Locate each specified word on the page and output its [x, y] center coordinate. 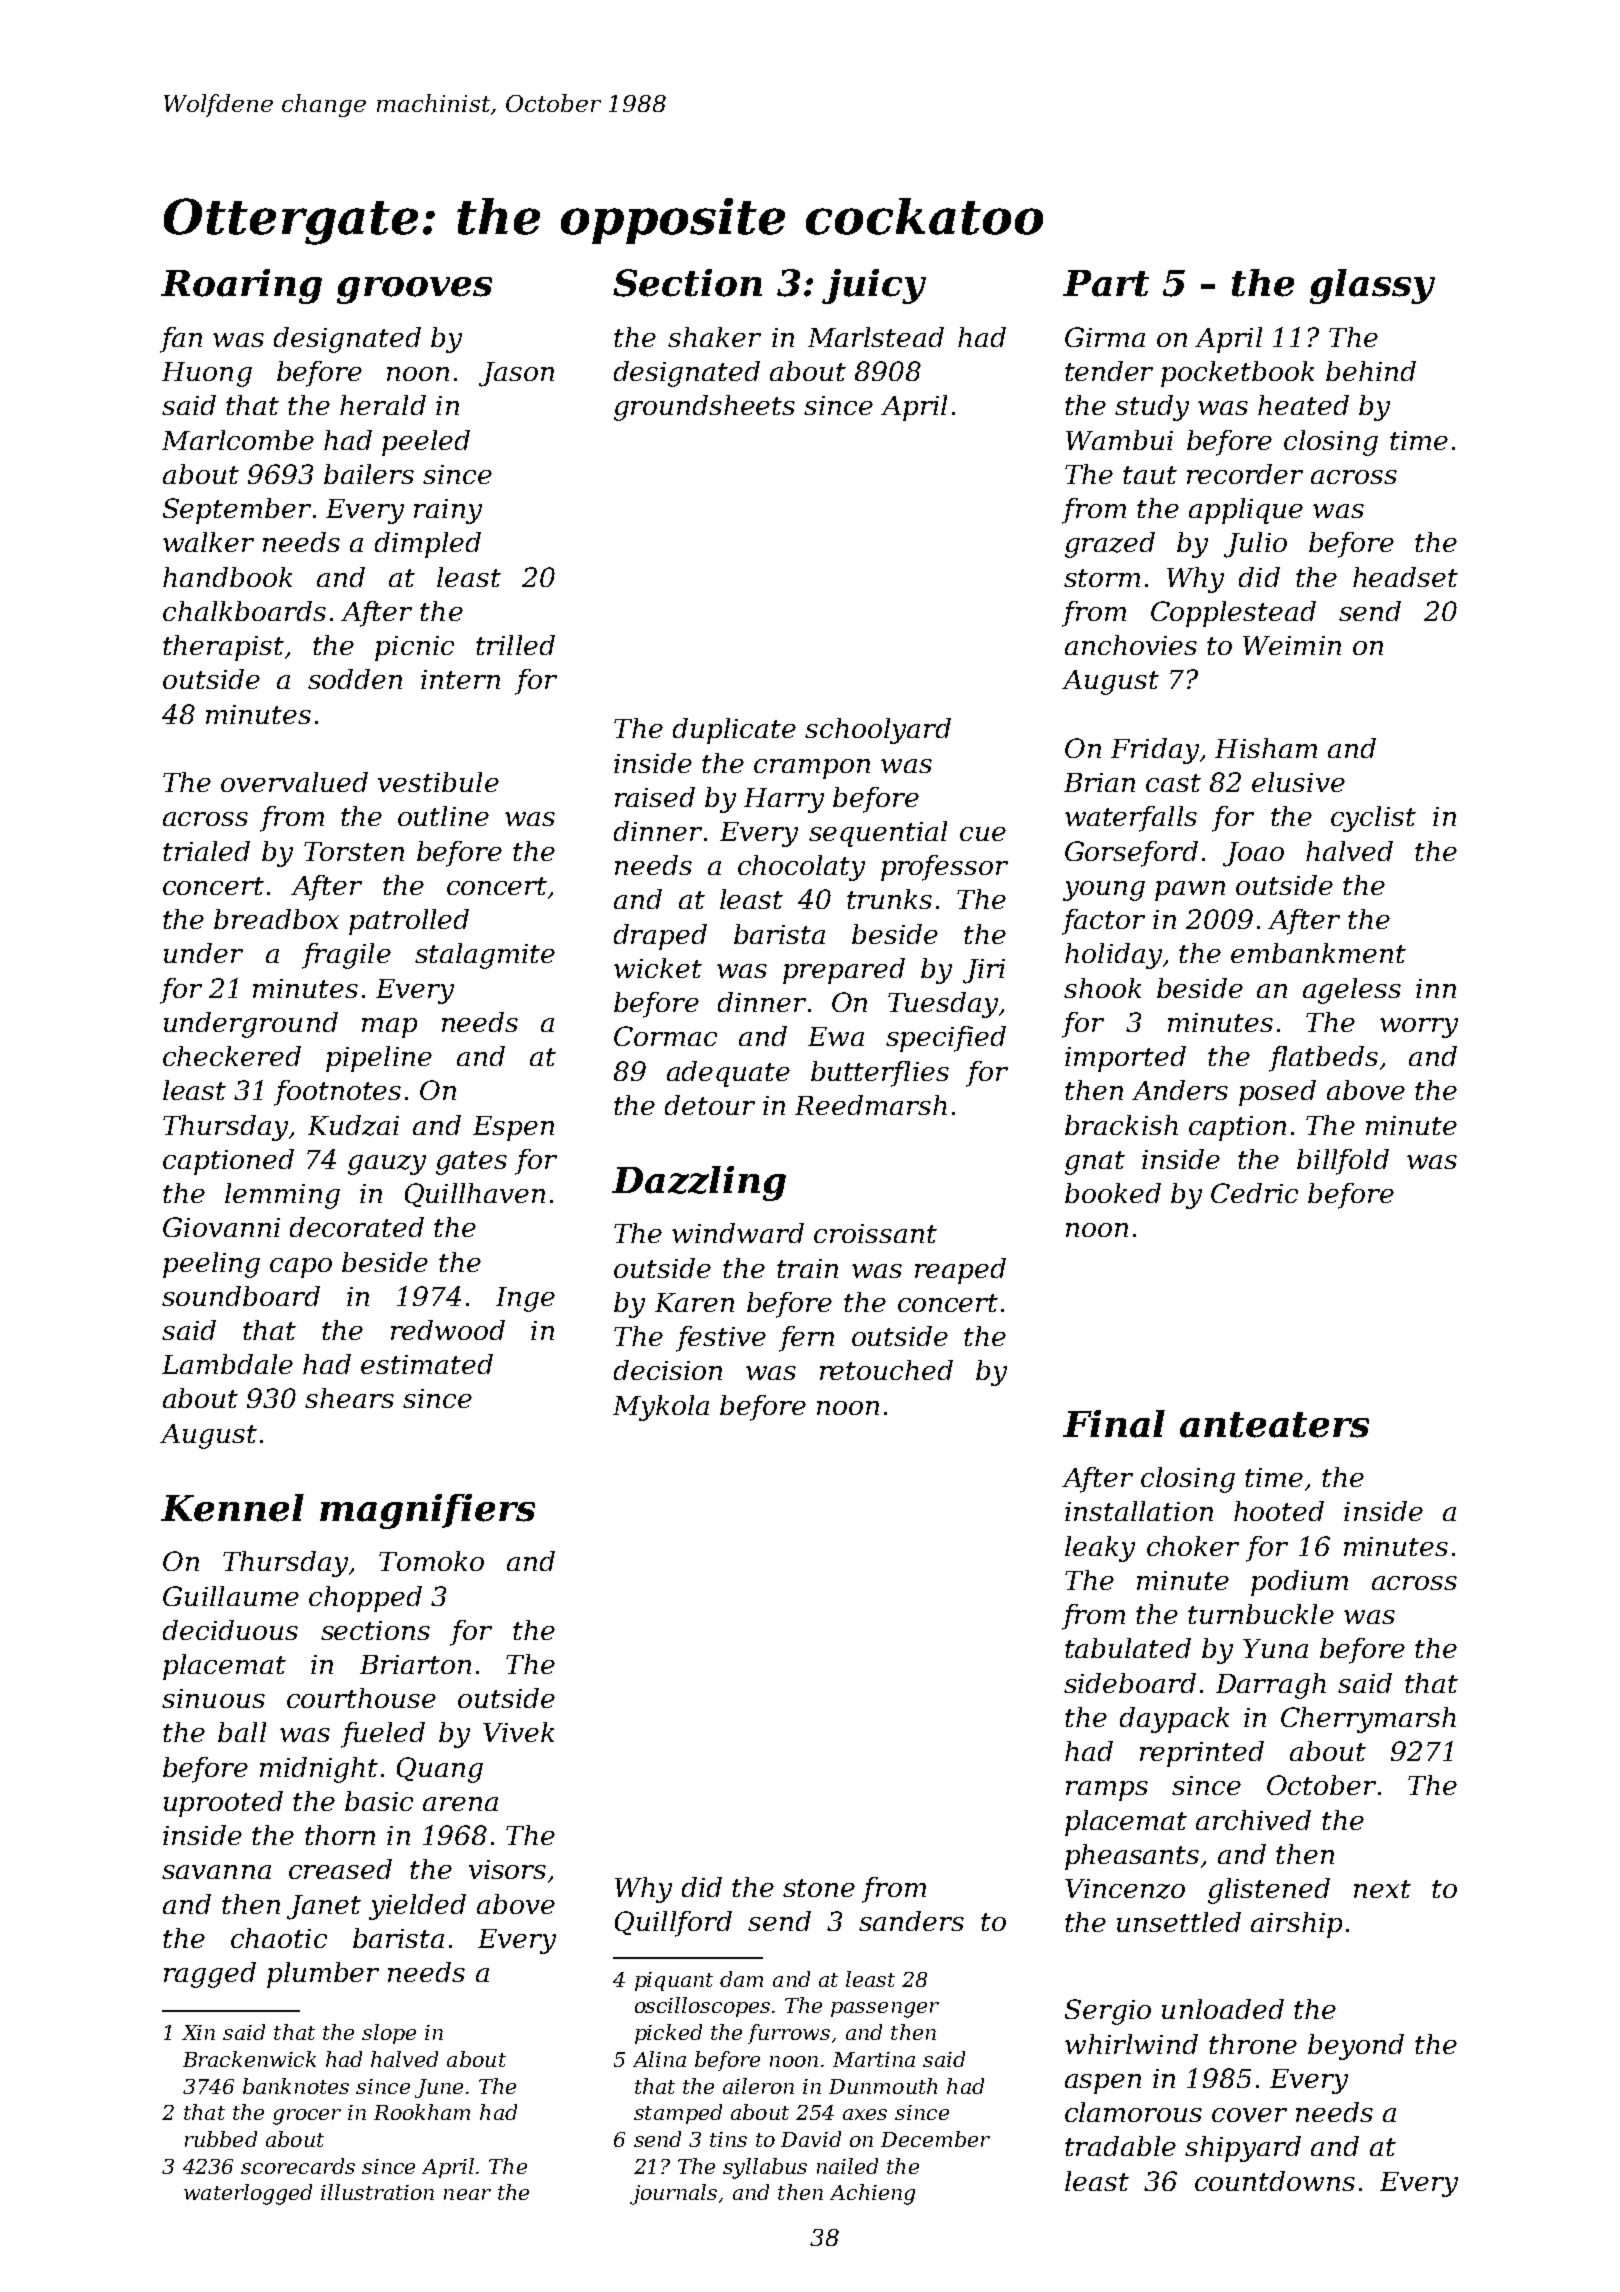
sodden [355, 679]
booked [1113, 1193]
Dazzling [699, 1183]
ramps [1107, 1791]
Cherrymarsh [1368, 1720]
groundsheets [704, 408]
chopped [365, 1599]
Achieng [872, 2194]
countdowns [1275, 2181]
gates [471, 1163]
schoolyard [878, 731]
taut [1150, 475]
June [439, 2088]
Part [1106, 283]
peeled [426, 443]
